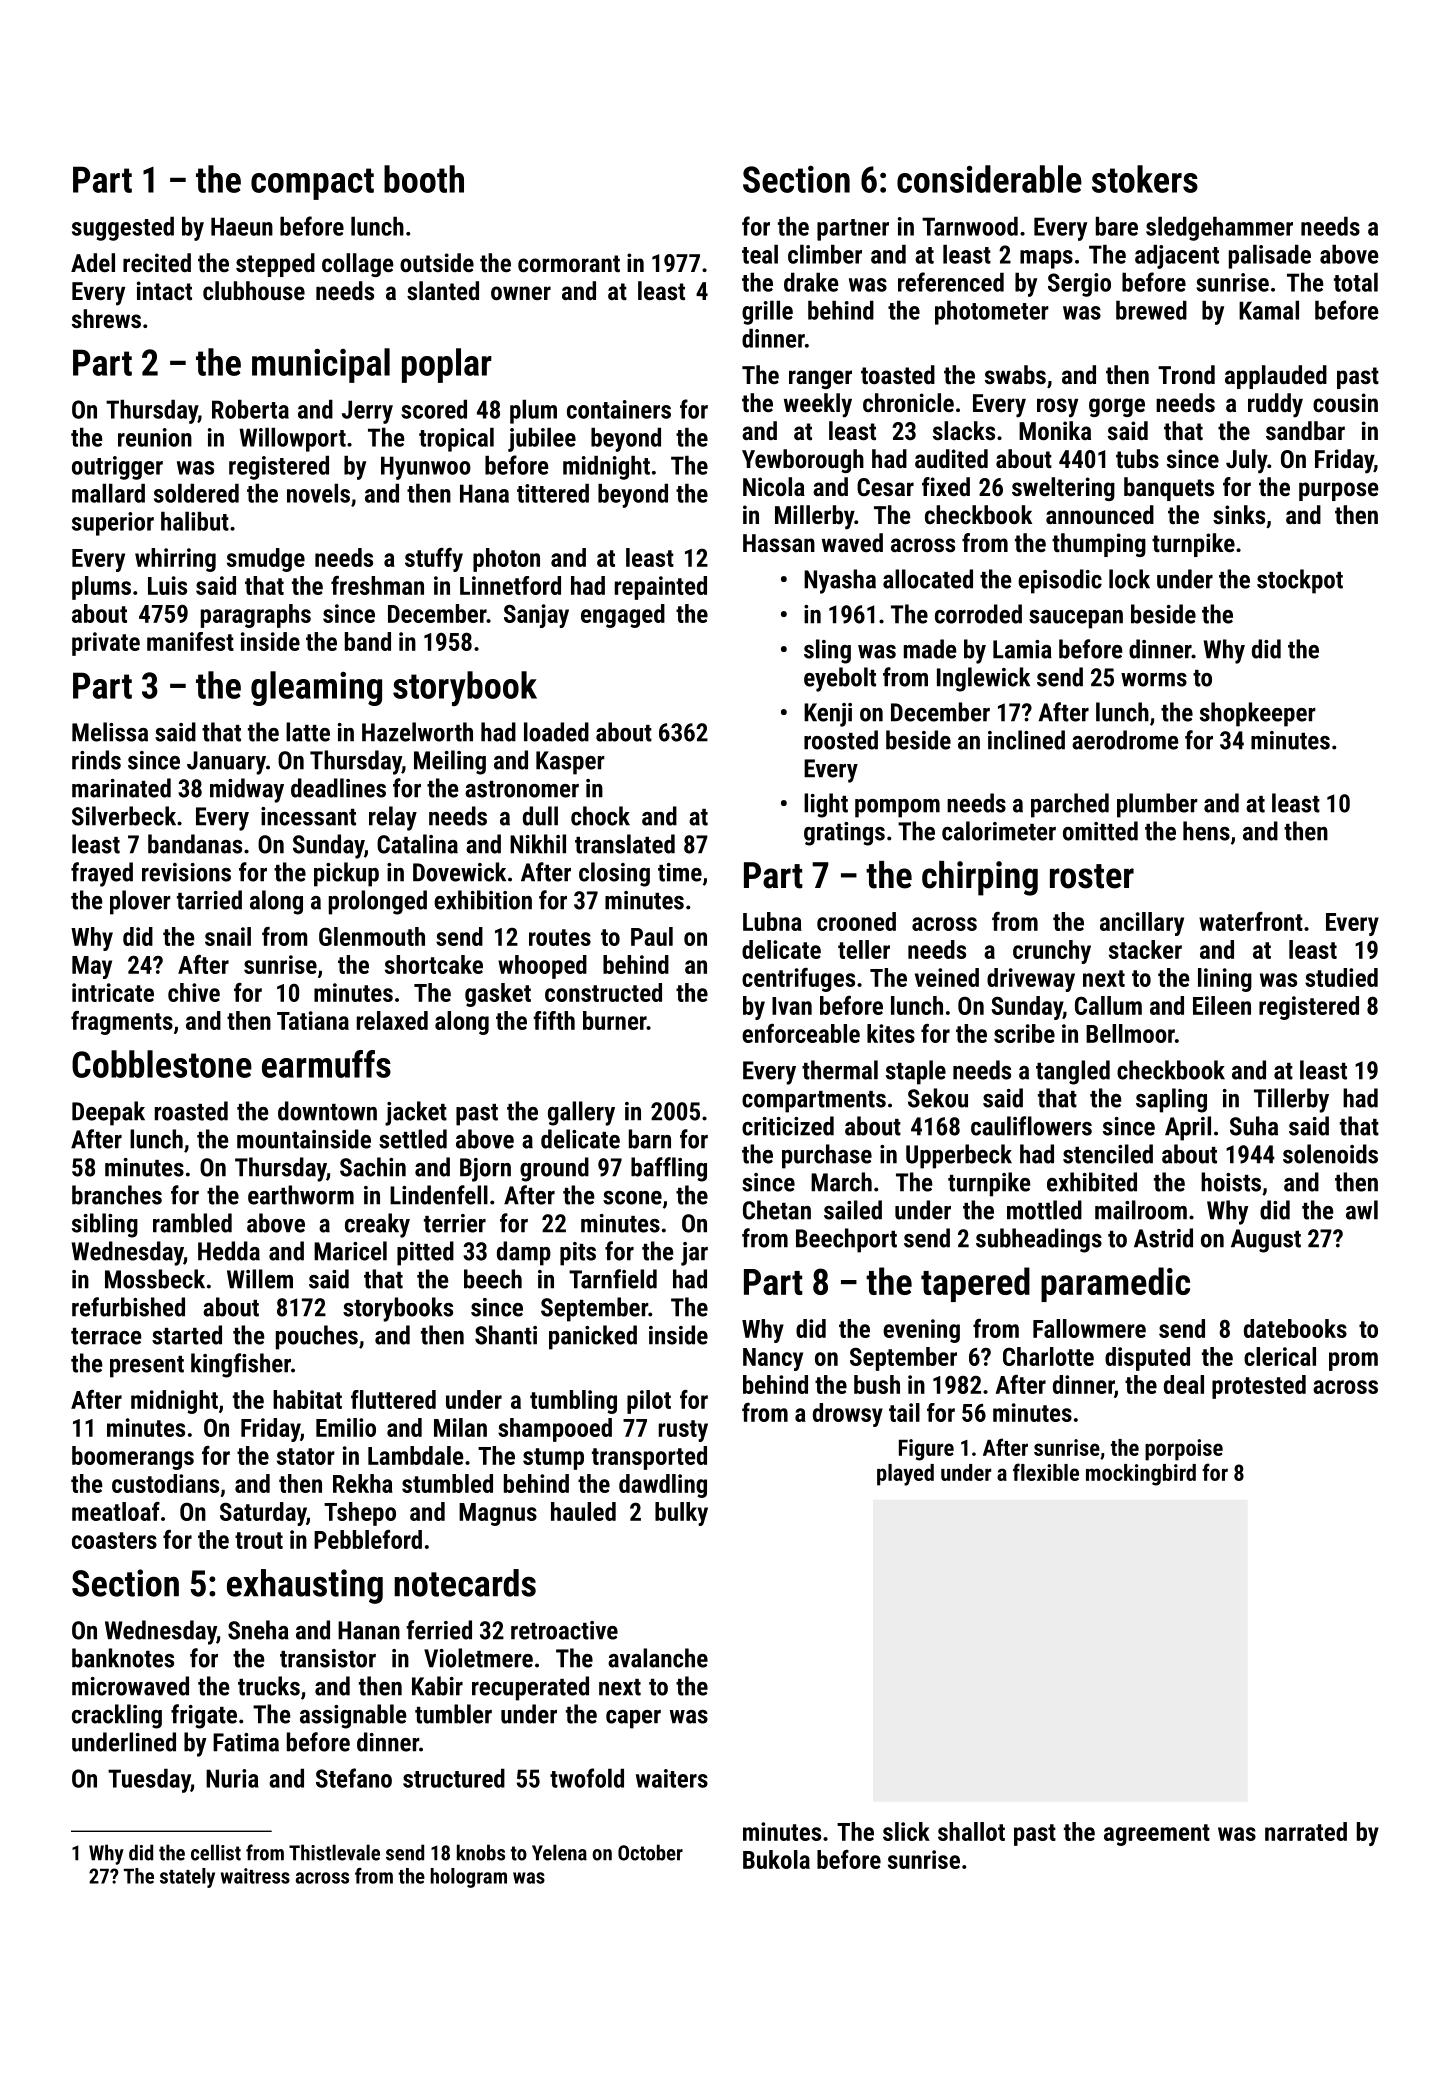  I want to click on Adel, so click(93, 262).
